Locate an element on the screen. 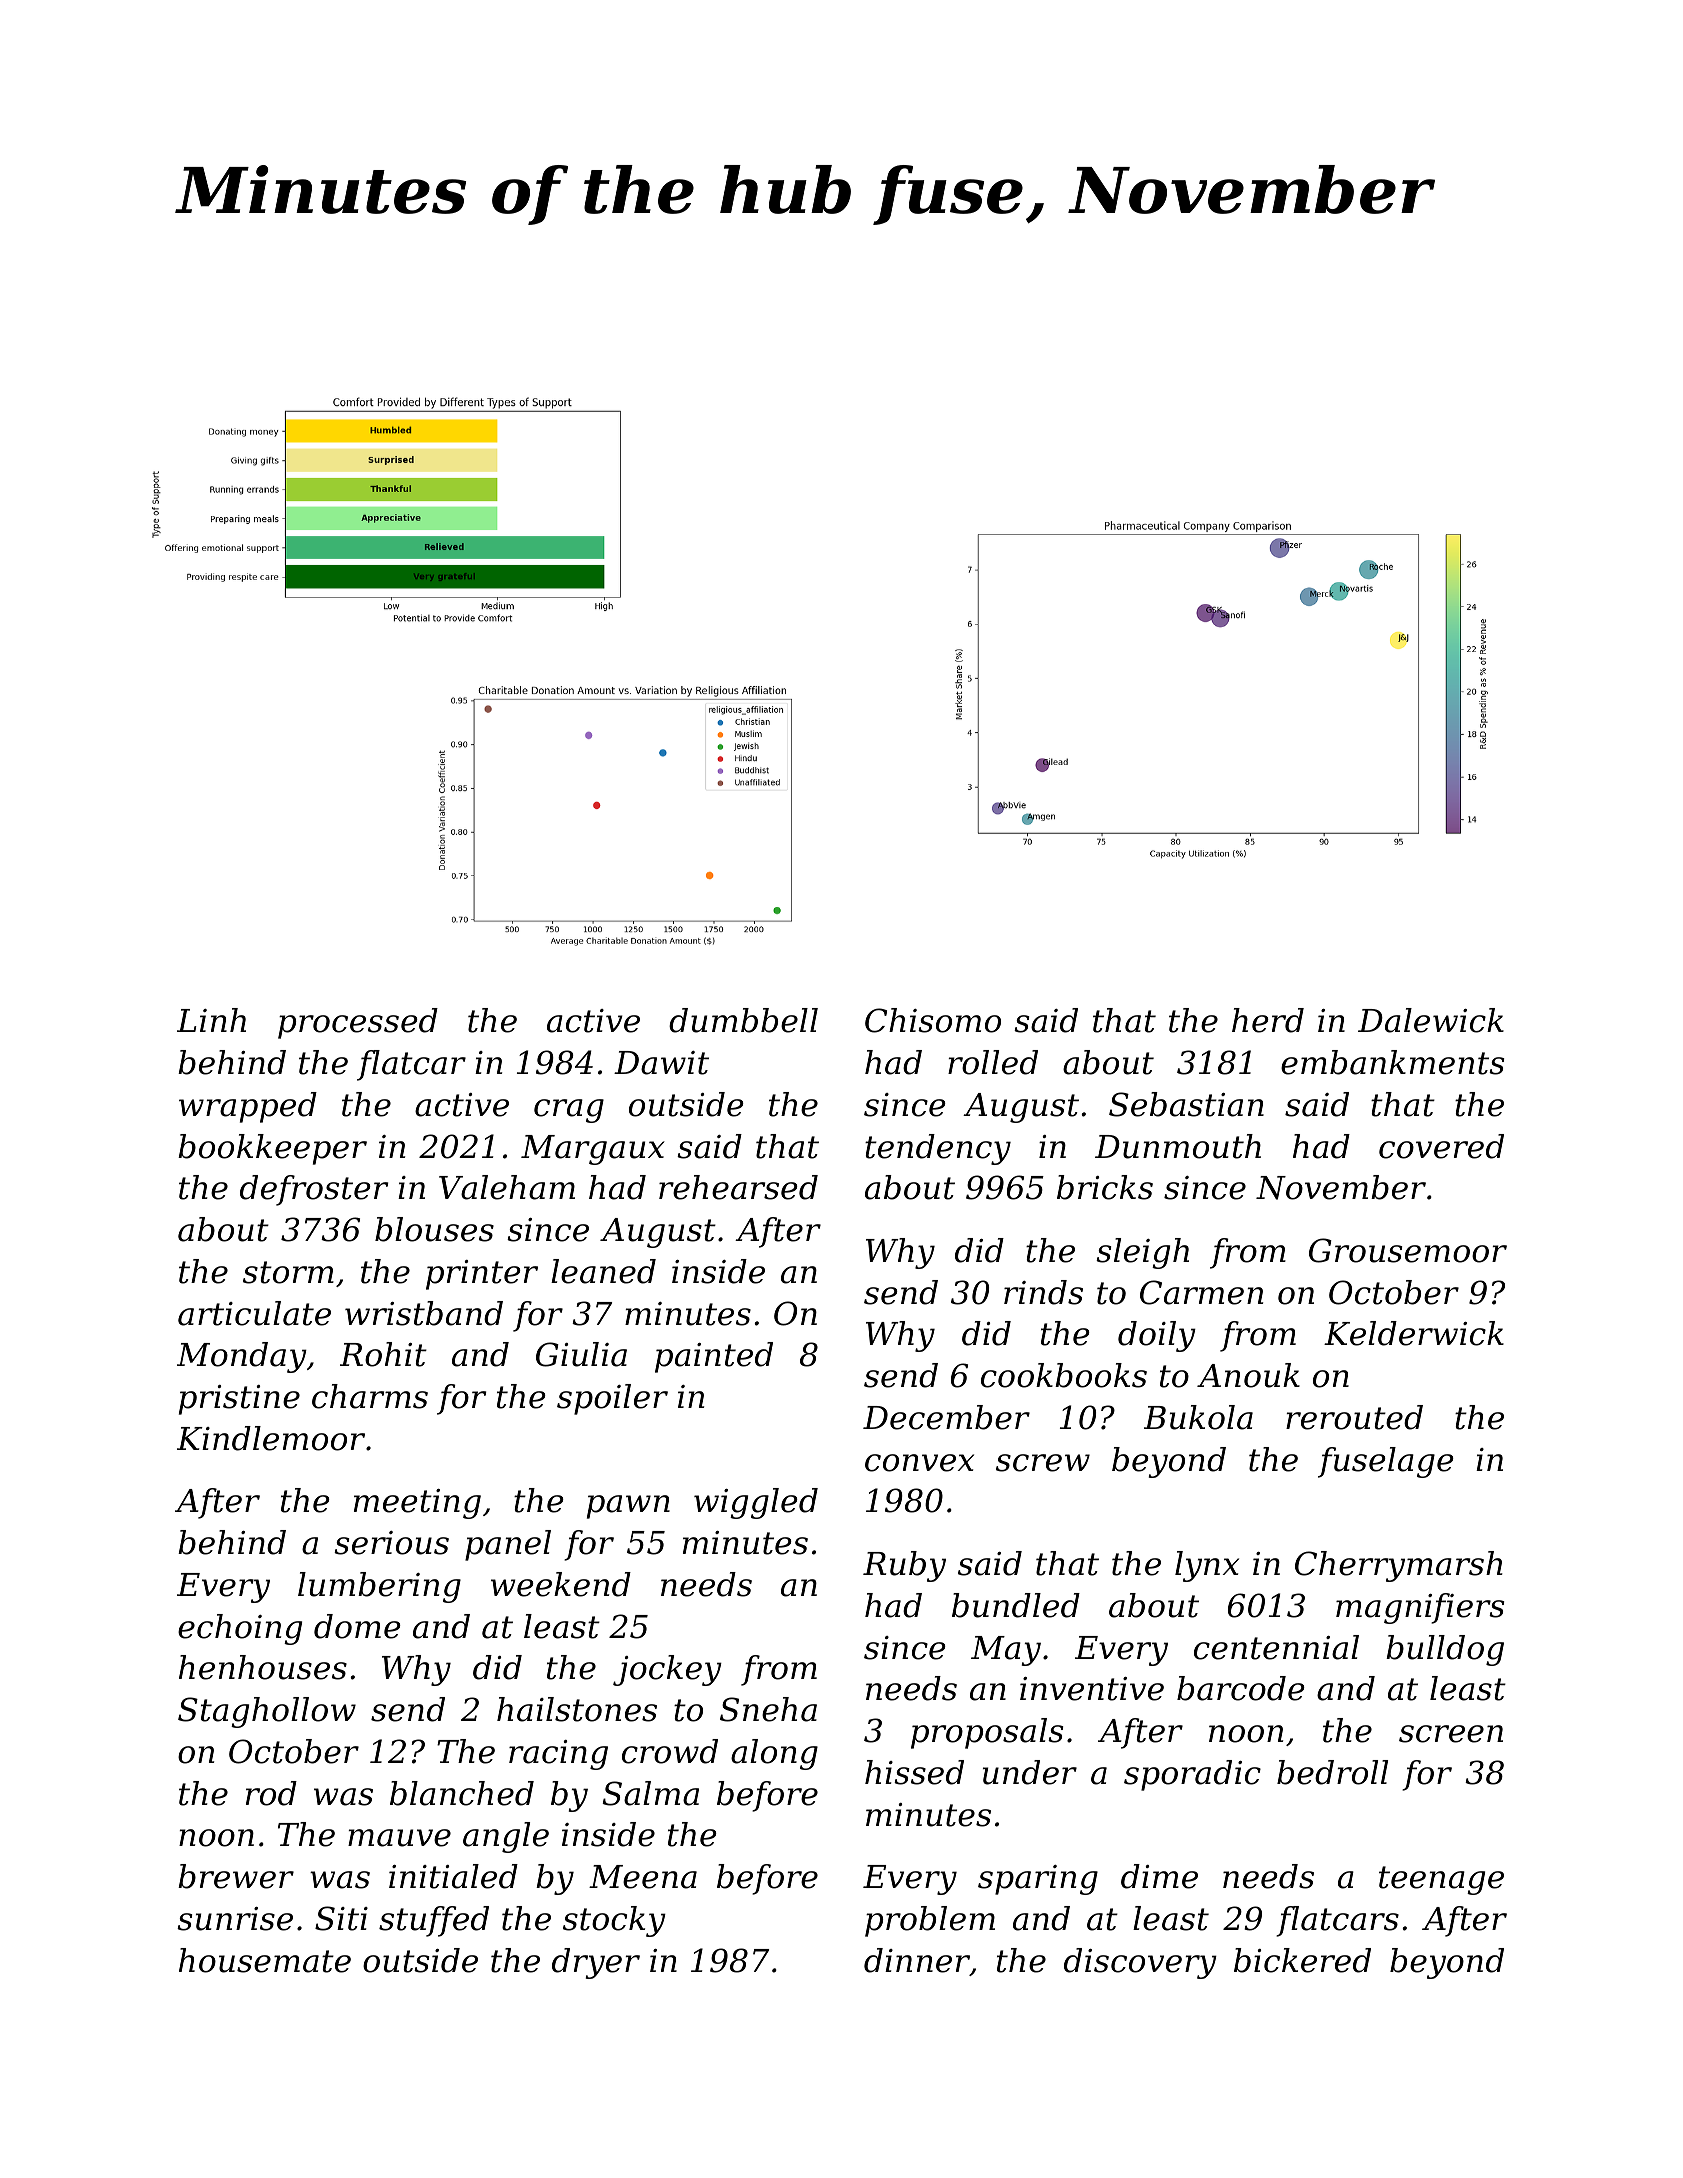 This screenshot has height=2178, width=1683. under is located at coordinates (1030, 1772).
